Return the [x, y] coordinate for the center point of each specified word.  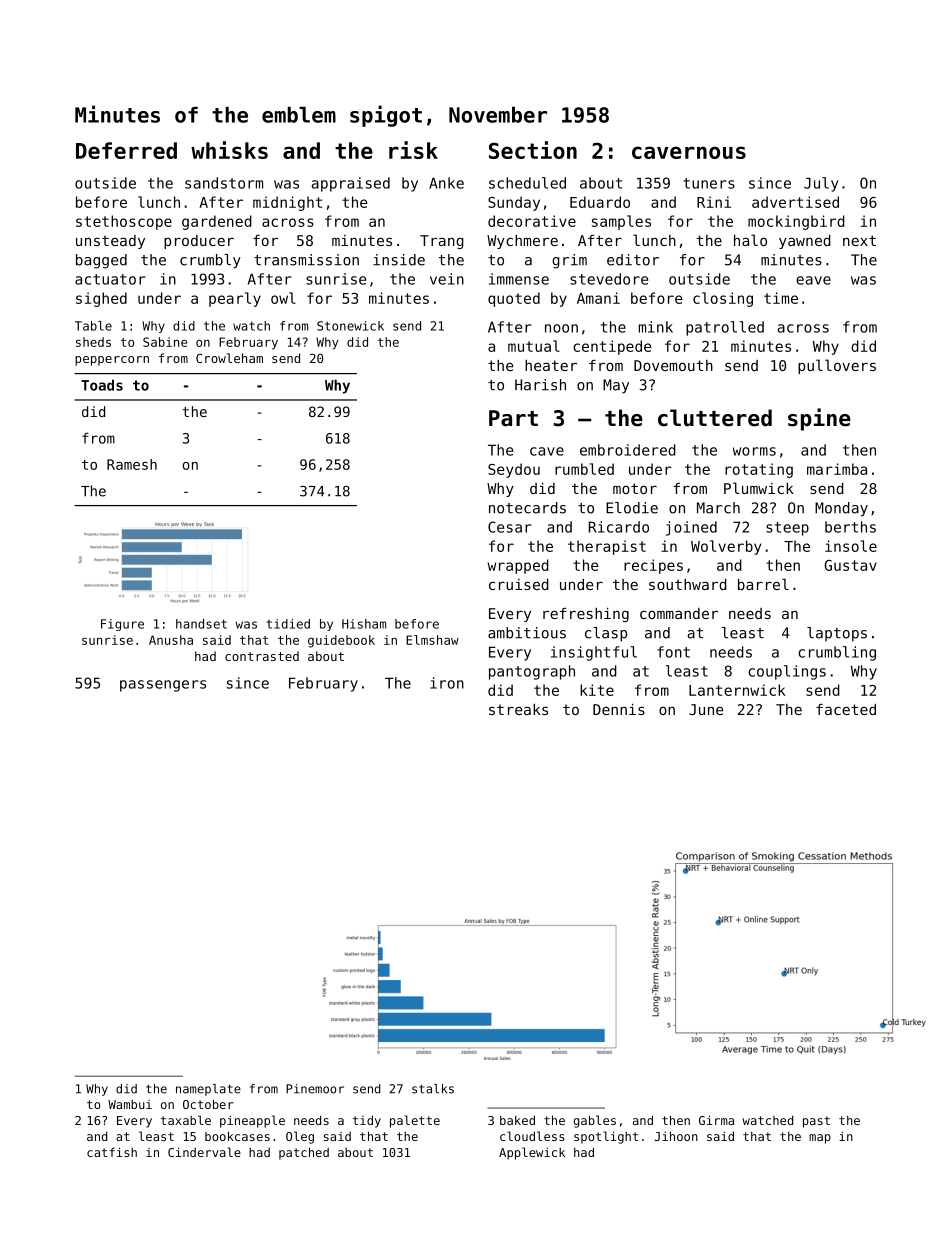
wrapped [518, 566]
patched [304, 1153]
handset [201, 624]
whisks [229, 150]
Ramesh [132, 464]
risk [413, 150]
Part [513, 418]
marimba [837, 469]
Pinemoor [315, 1089]
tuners [709, 183]
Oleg [300, 1137]
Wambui [130, 1104]
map [820, 1139]
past [816, 1122]
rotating [759, 470]
